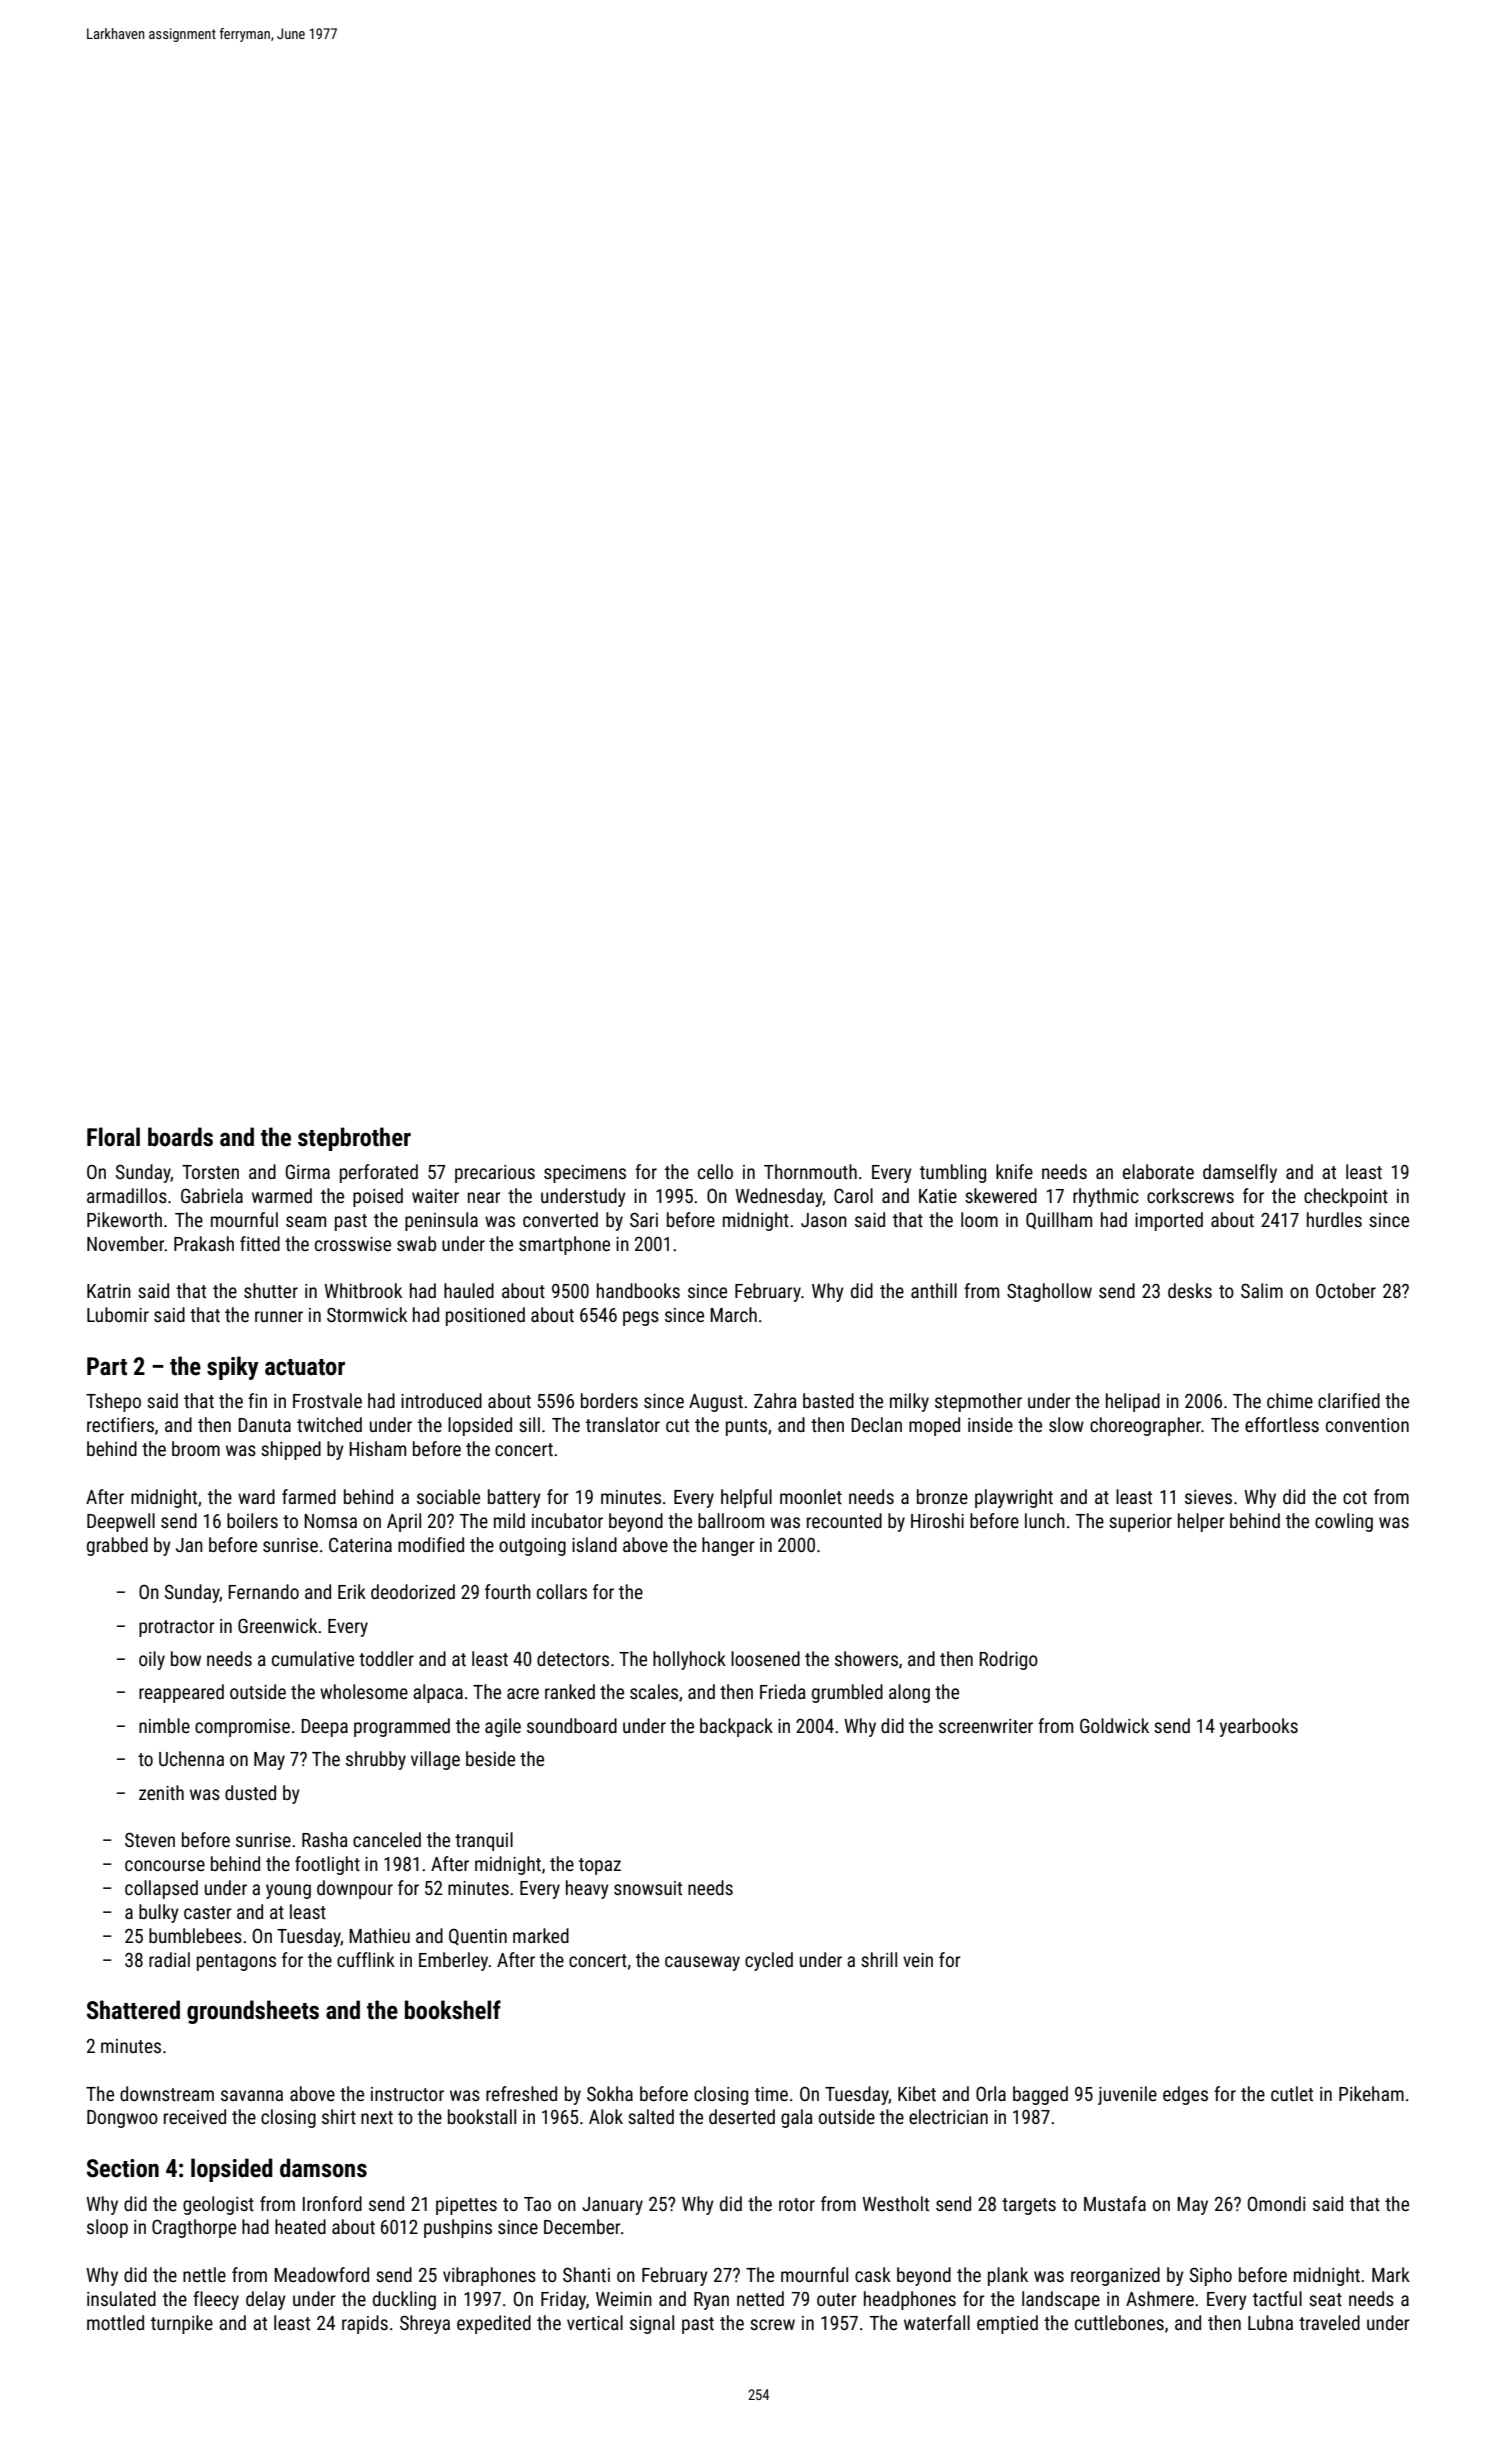 Image resolution: width=1496 pixels, height=2464 pixels. I want to click on heated, so click(300, 2226).
